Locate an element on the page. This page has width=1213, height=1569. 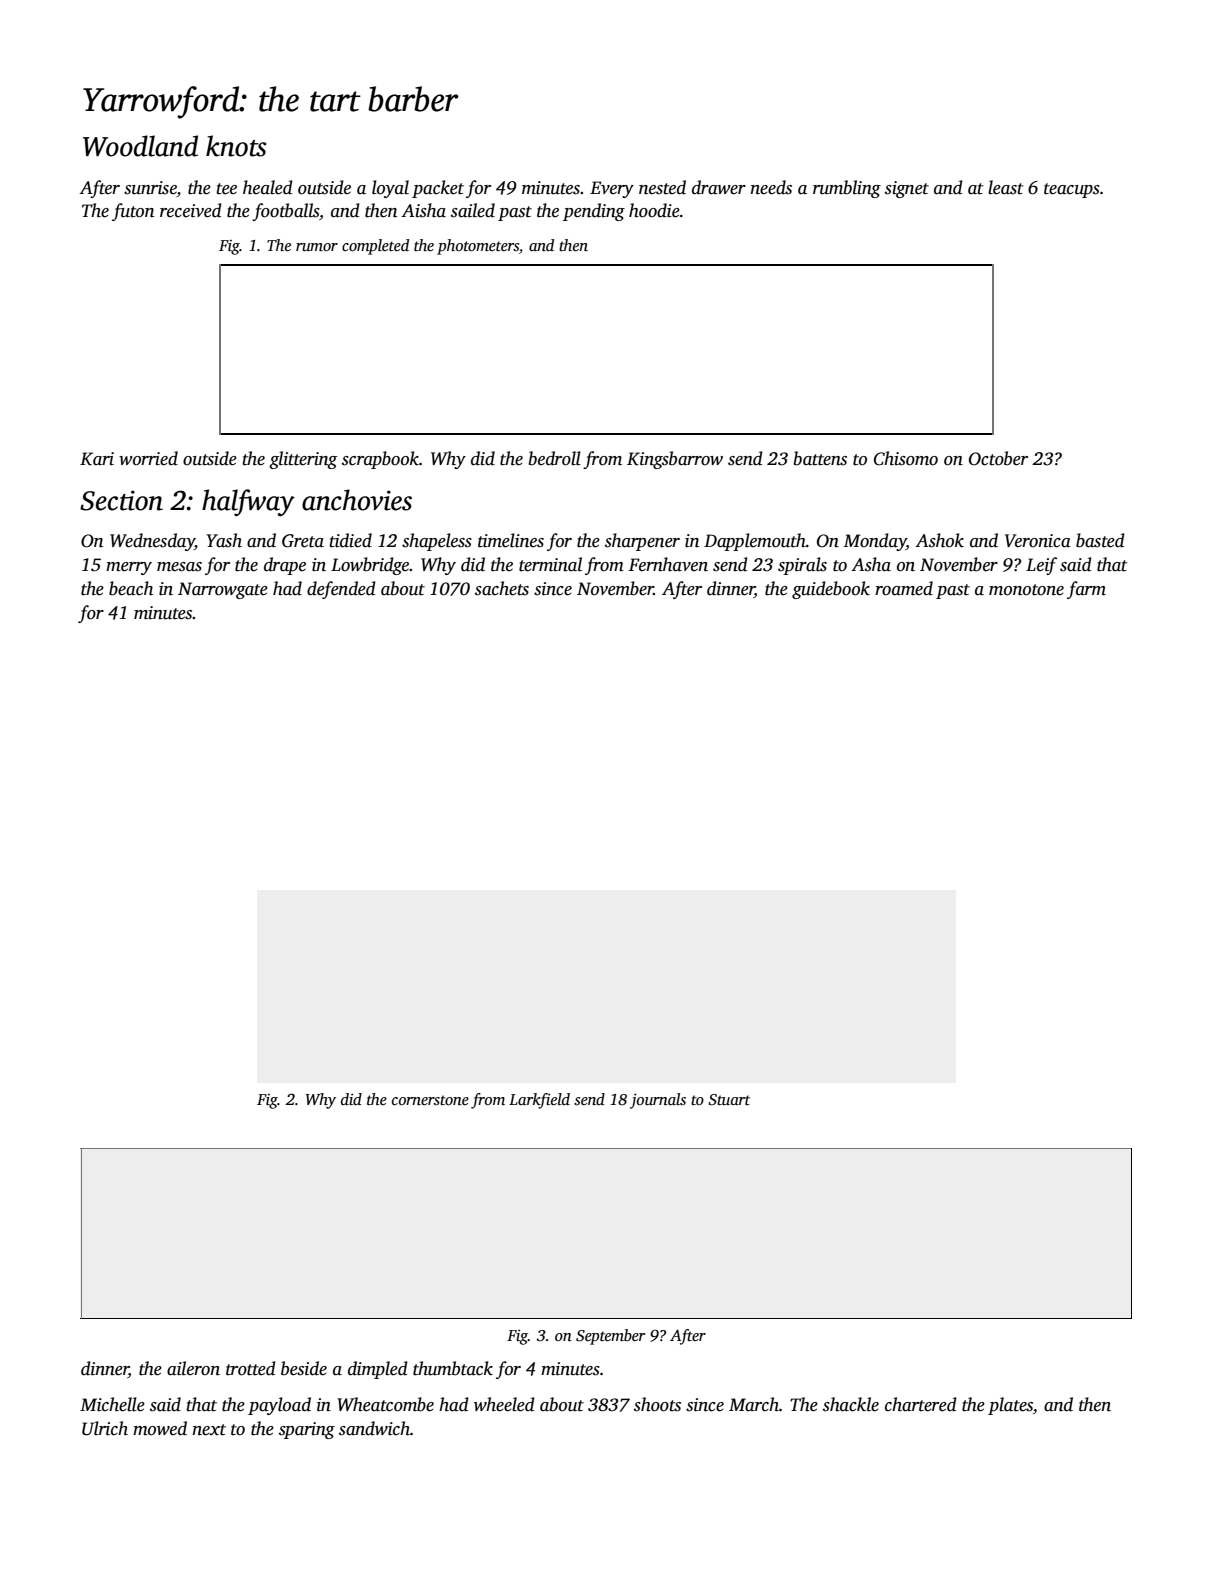
payload is located at coordinates (279, 1406).
